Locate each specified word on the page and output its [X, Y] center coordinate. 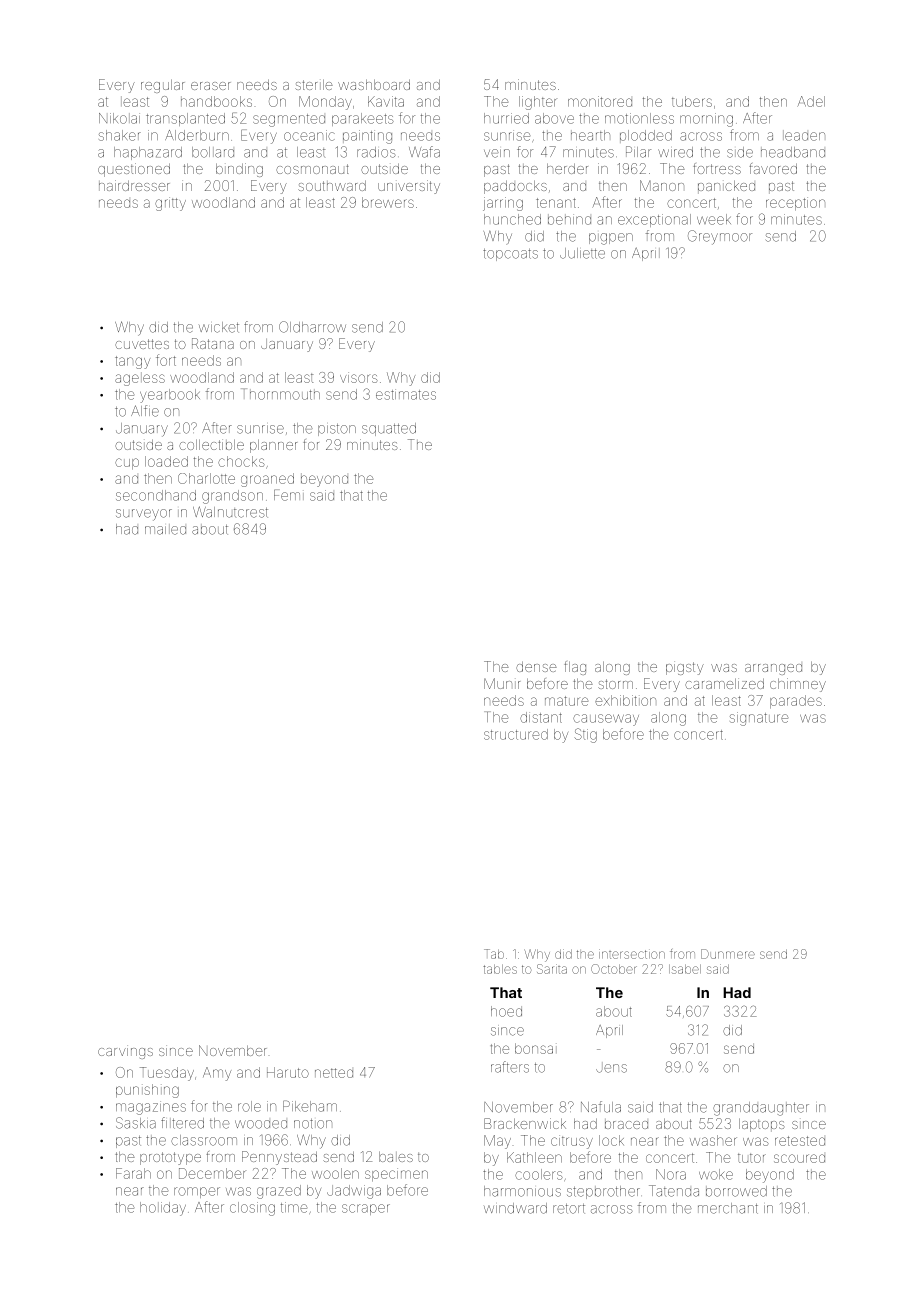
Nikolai [119, 118]
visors [359, 377]
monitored [600, 101]
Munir [502, 683]
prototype [170, 1158]
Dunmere [728, 954]
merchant [728, 1208]
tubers [692, 101]
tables [500, 969]
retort [569, 1209]
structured [516, 734]
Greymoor [720, 237]
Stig [585, 735]
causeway [606, 720]
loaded [166, 461]
